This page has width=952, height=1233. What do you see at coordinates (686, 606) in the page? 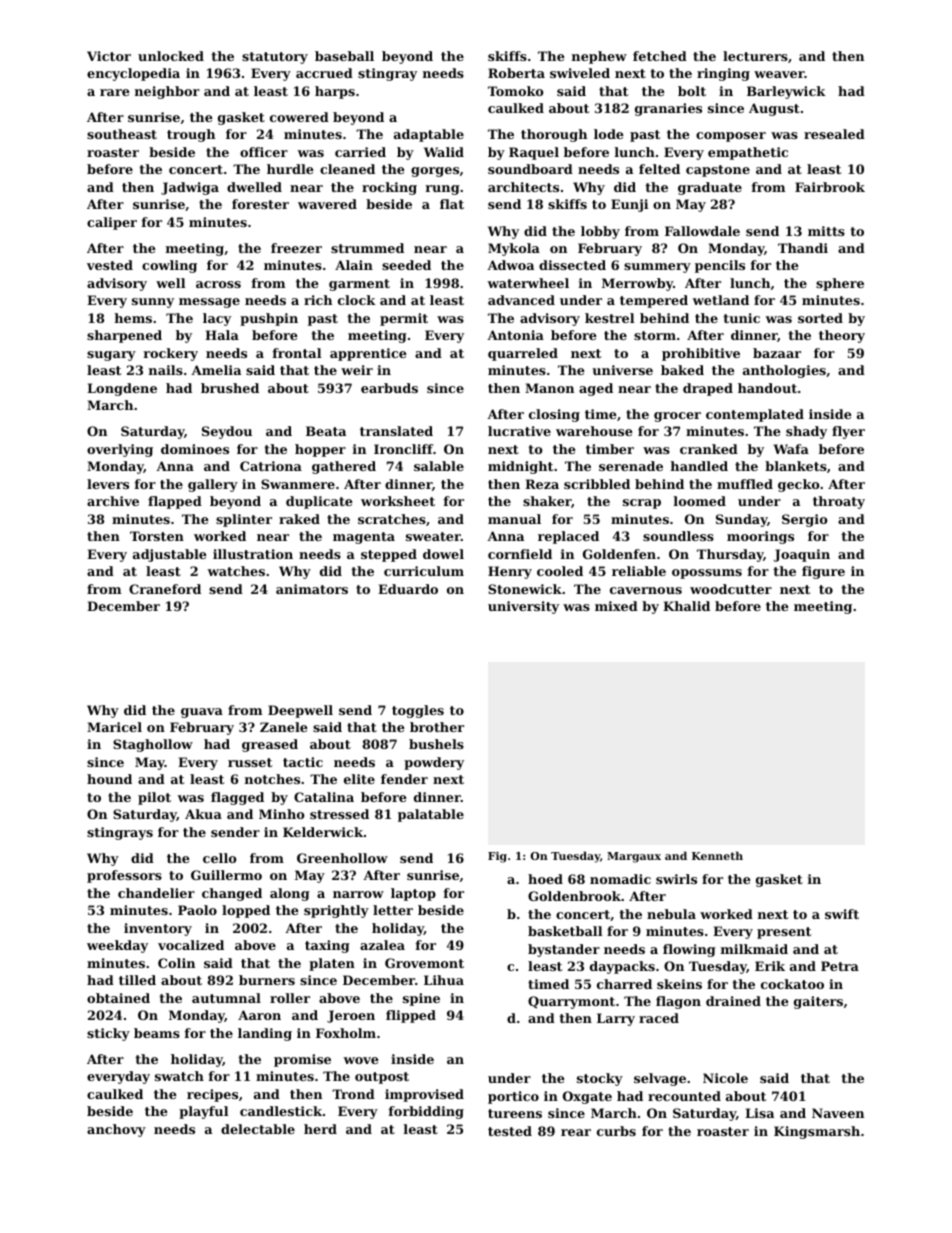
I see `Khalid` at bounding box center [686, 606].
